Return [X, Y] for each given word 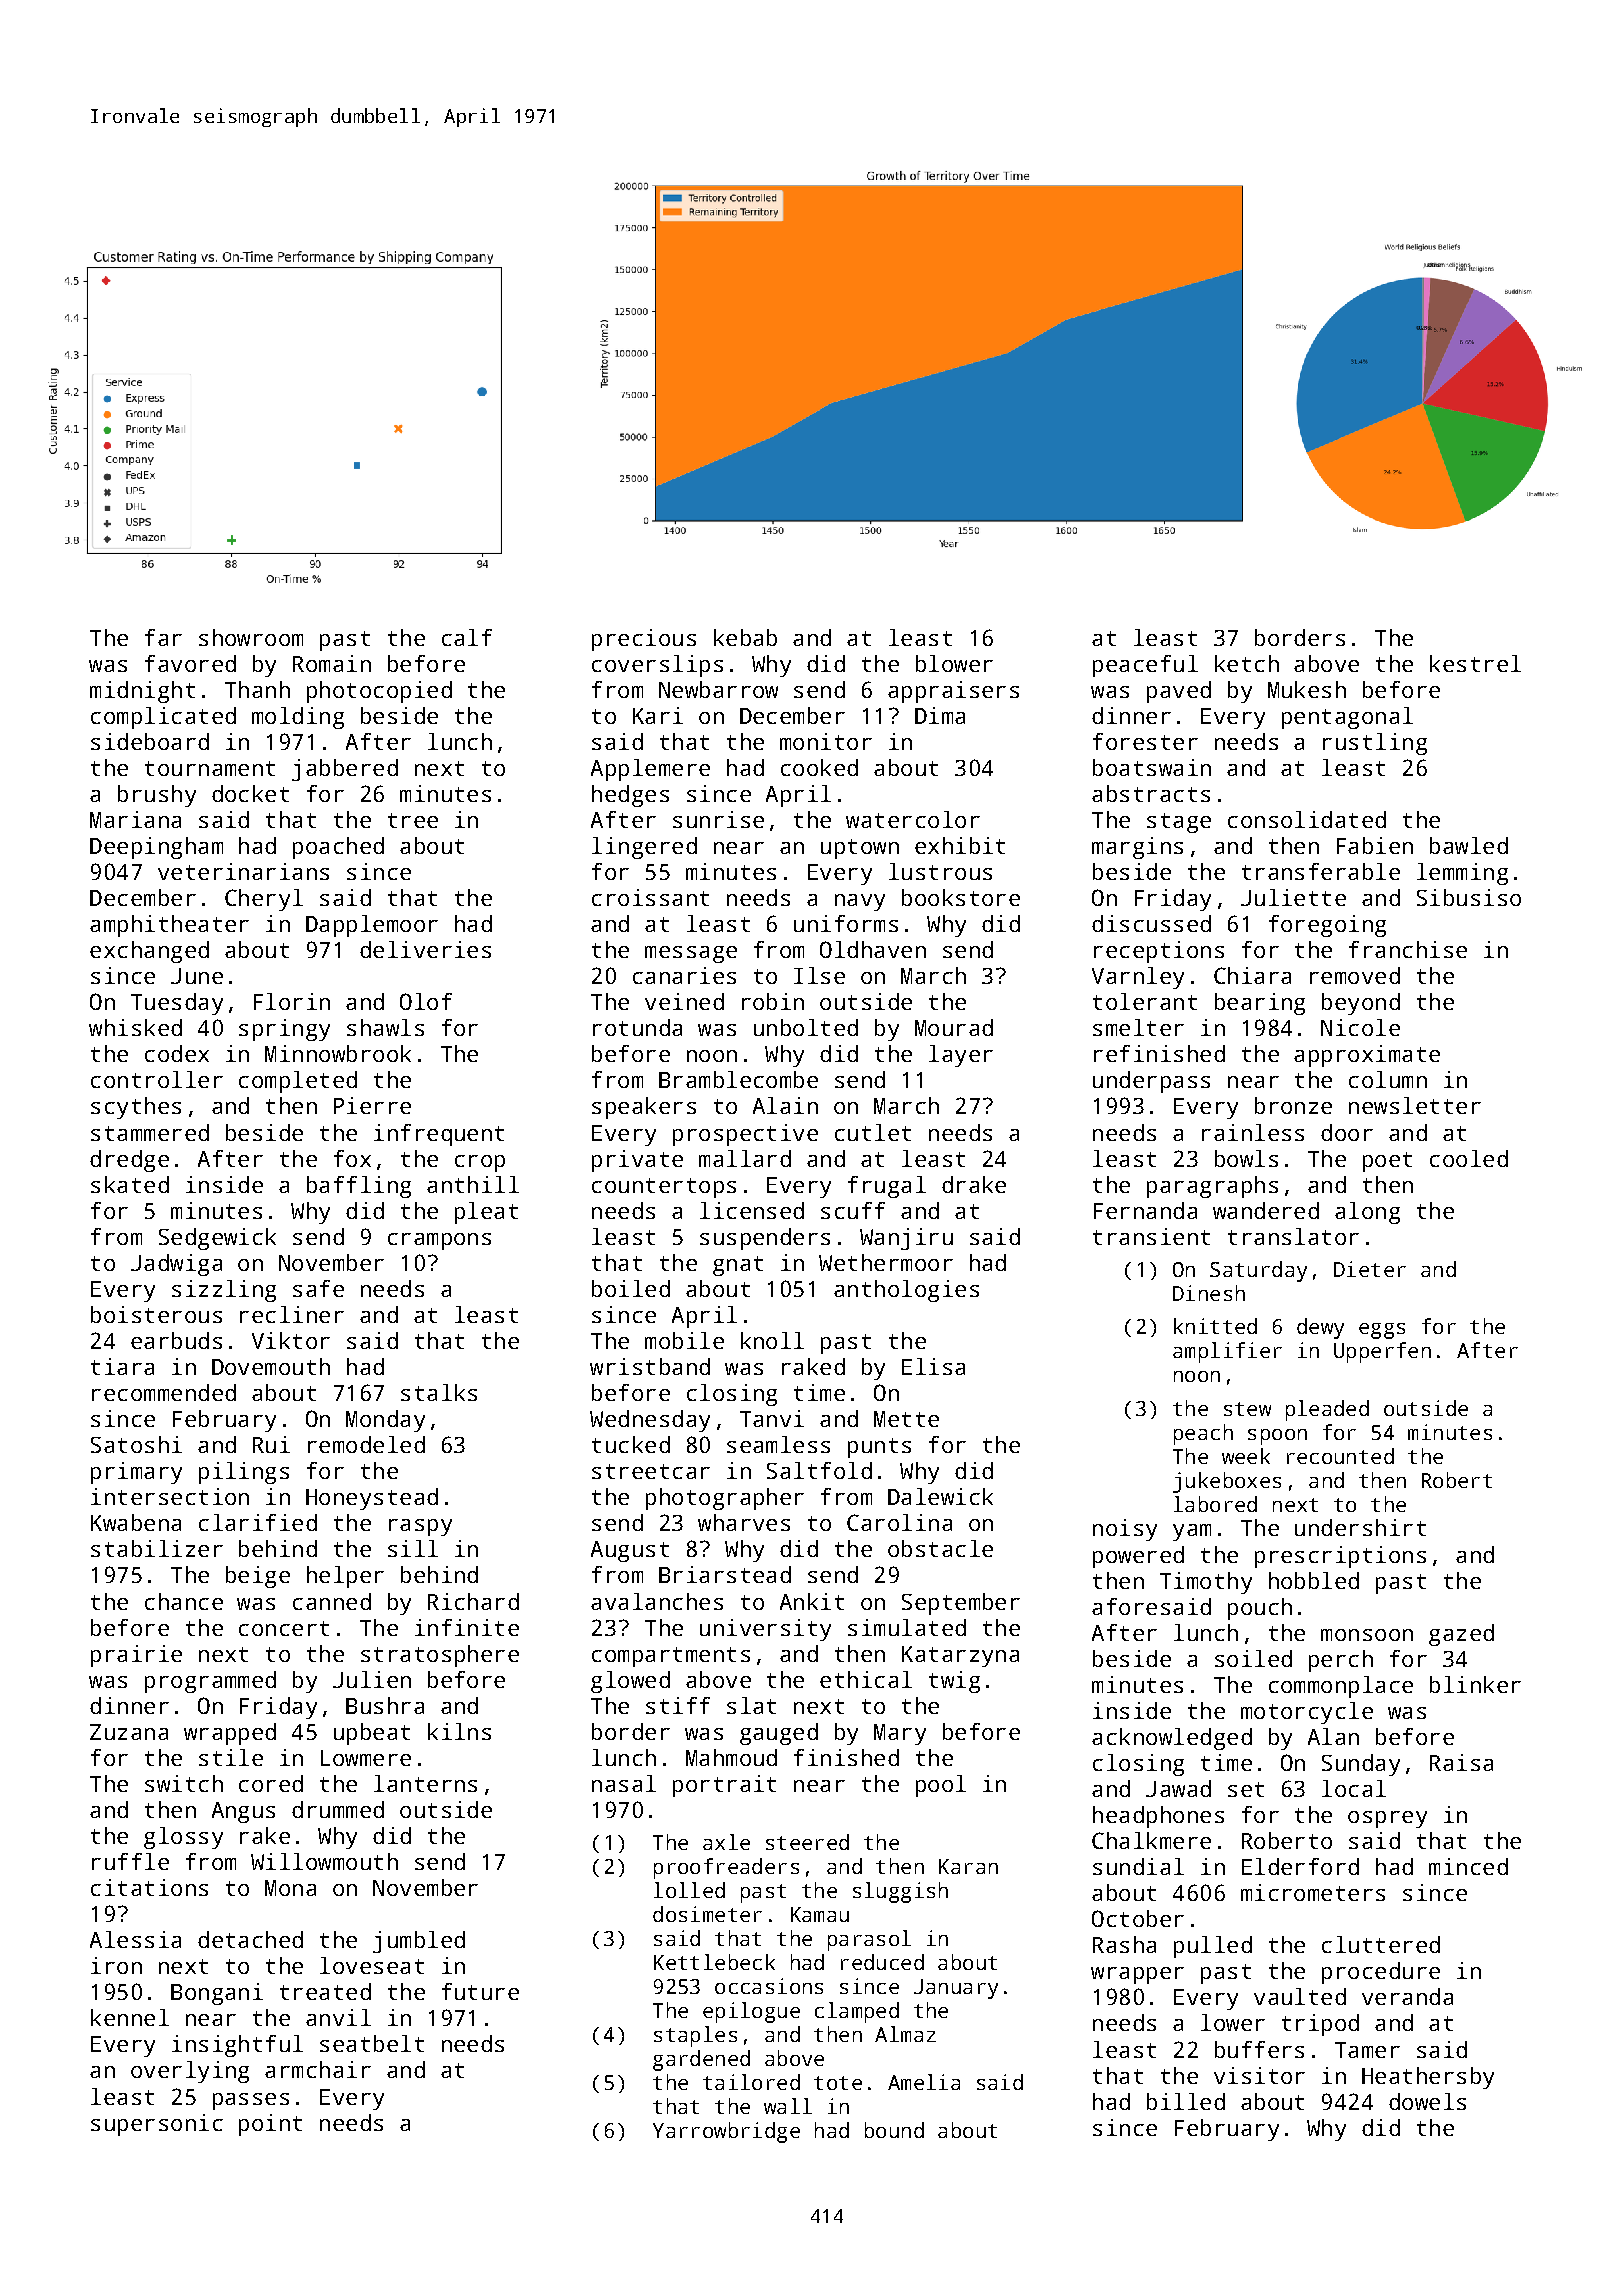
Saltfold [819, 1470]
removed [1355, 975]
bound [894, 2130]
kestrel [1475, 663]
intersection [170, 1496]
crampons [439, 1241]
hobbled [1314, 1580]
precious [644, 640]
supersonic [157, 2125]
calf [467, 637]
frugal [887, 1187]
